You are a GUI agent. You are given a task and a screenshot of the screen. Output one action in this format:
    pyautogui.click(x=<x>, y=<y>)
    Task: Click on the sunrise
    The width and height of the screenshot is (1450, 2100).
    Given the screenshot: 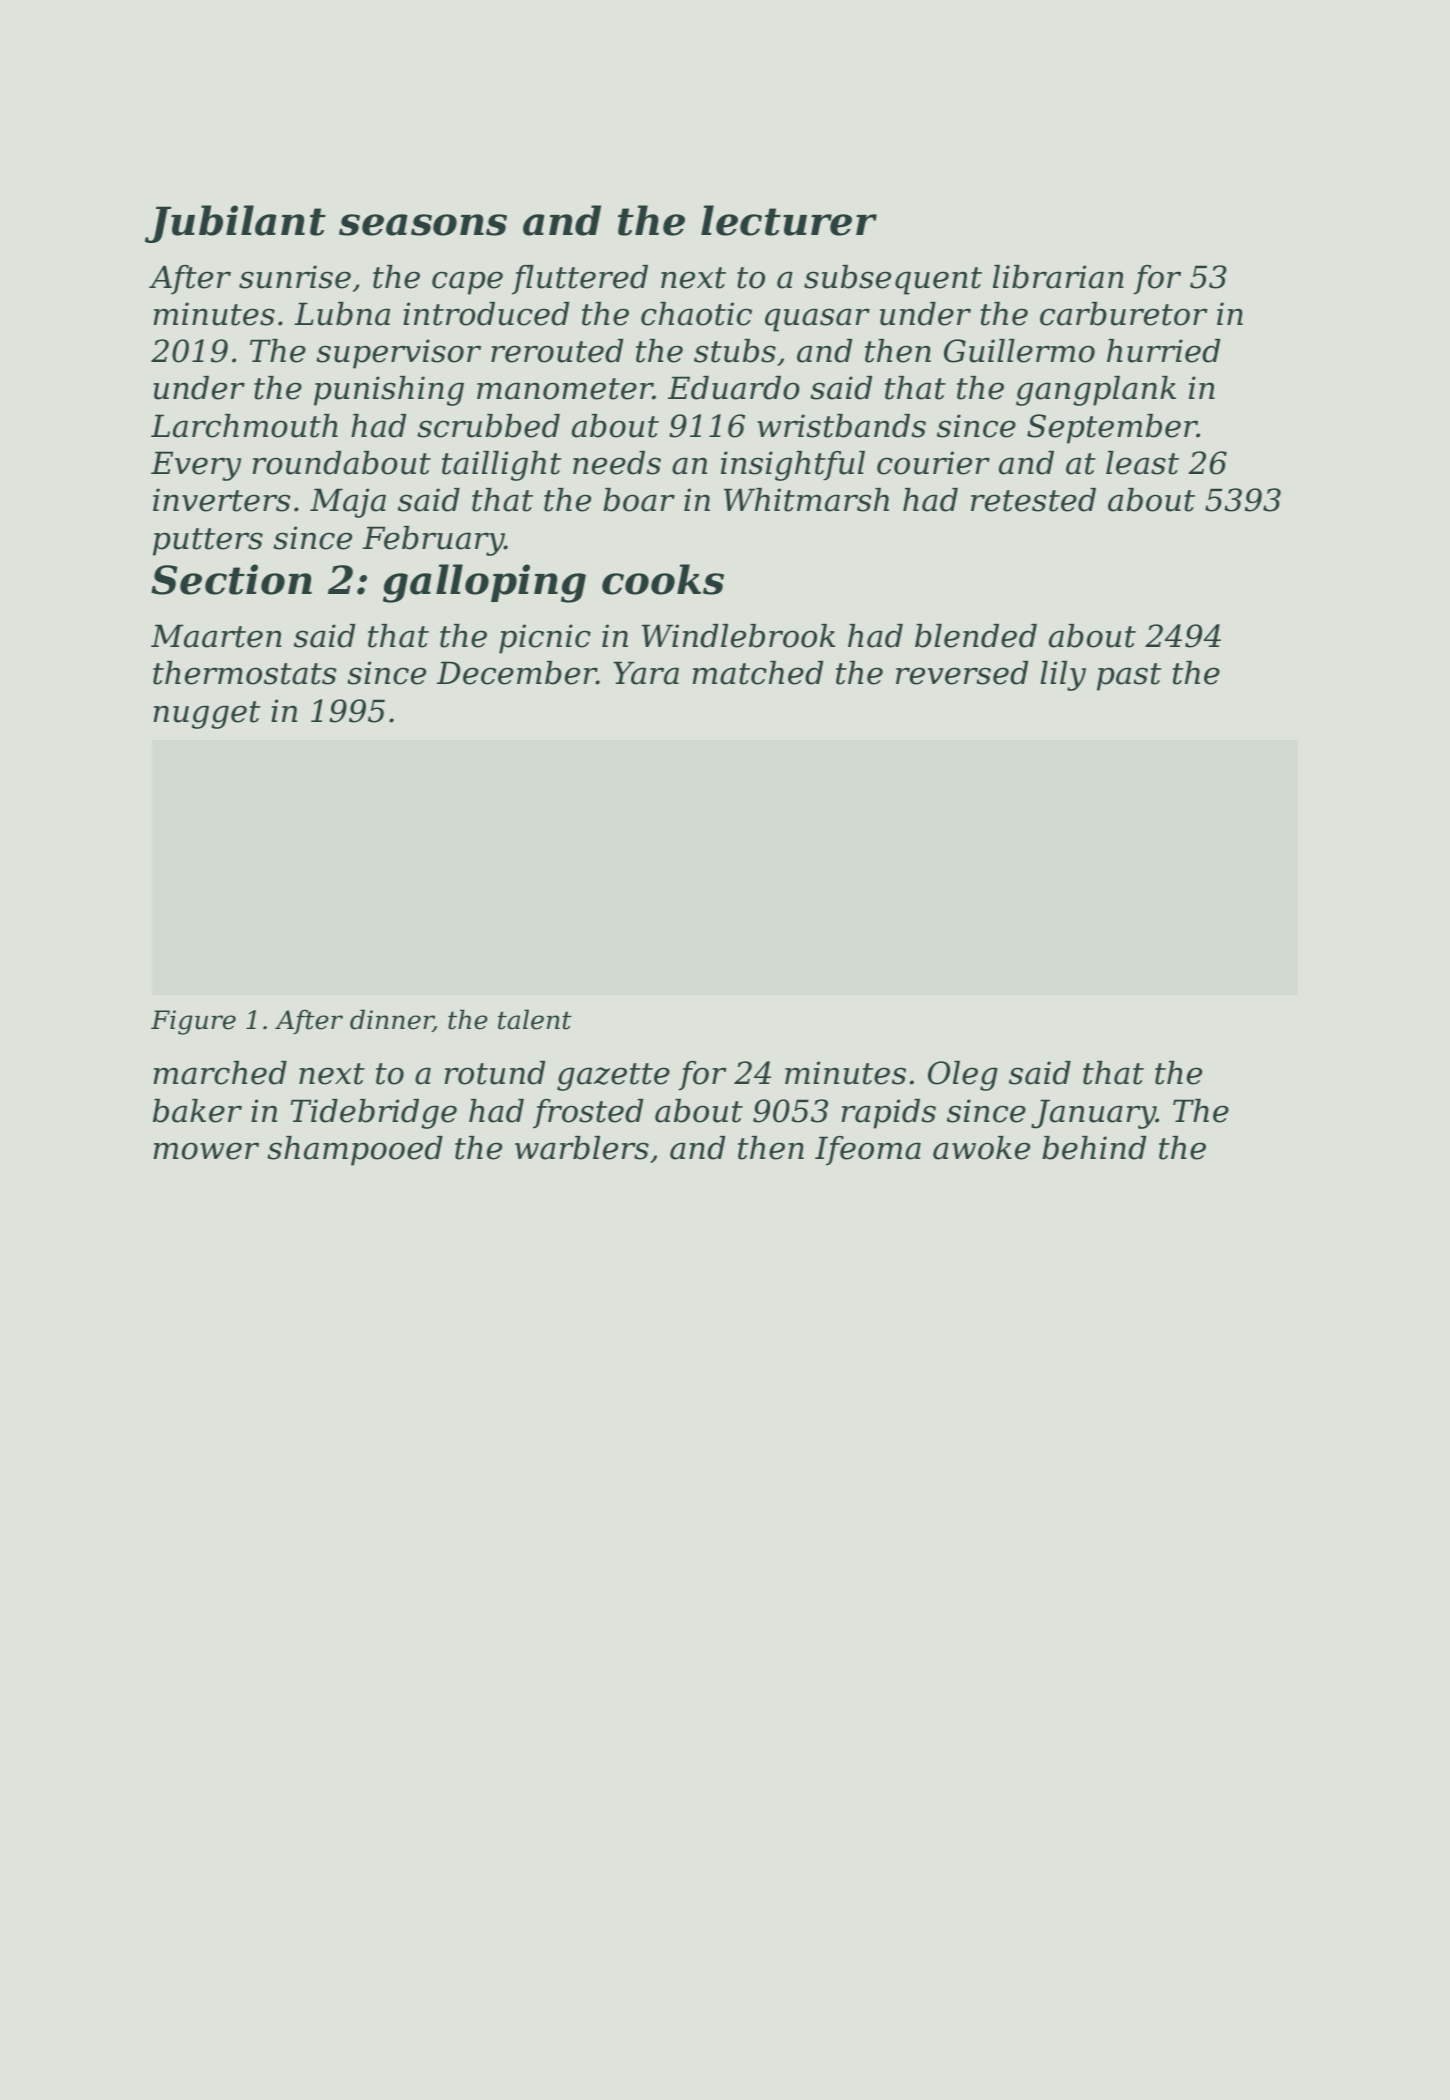 What is the action you would take?
    pyautogui.click(x=295, y=277)
